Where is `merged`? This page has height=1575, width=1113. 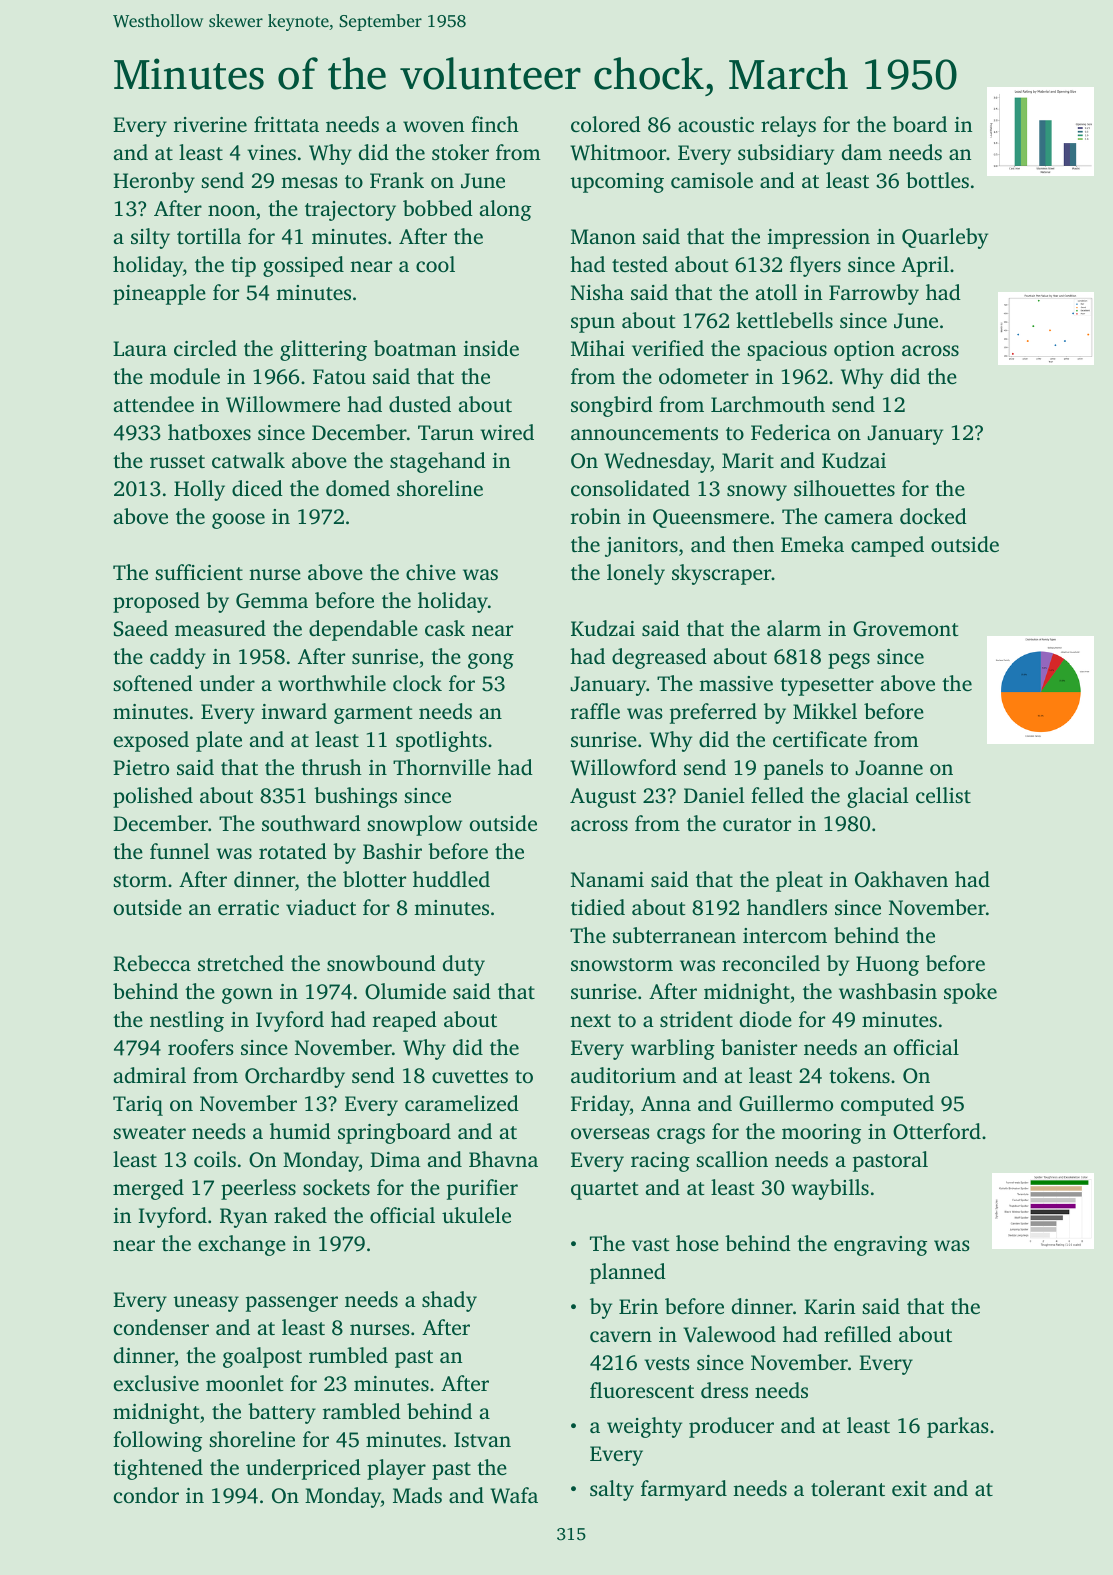
merged is located at coordinates (148, 1189).
